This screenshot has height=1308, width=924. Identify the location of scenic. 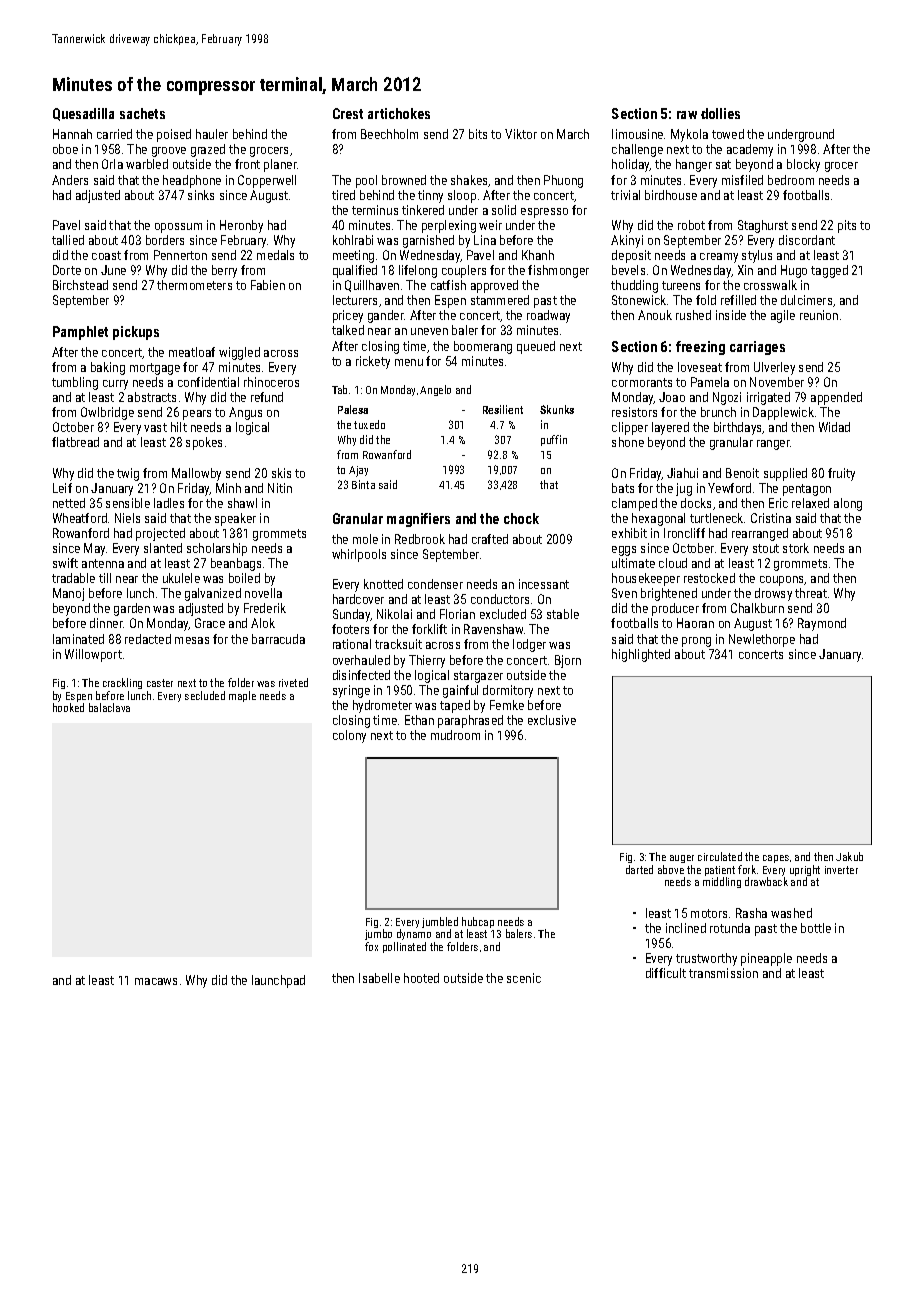
(524, 978).
